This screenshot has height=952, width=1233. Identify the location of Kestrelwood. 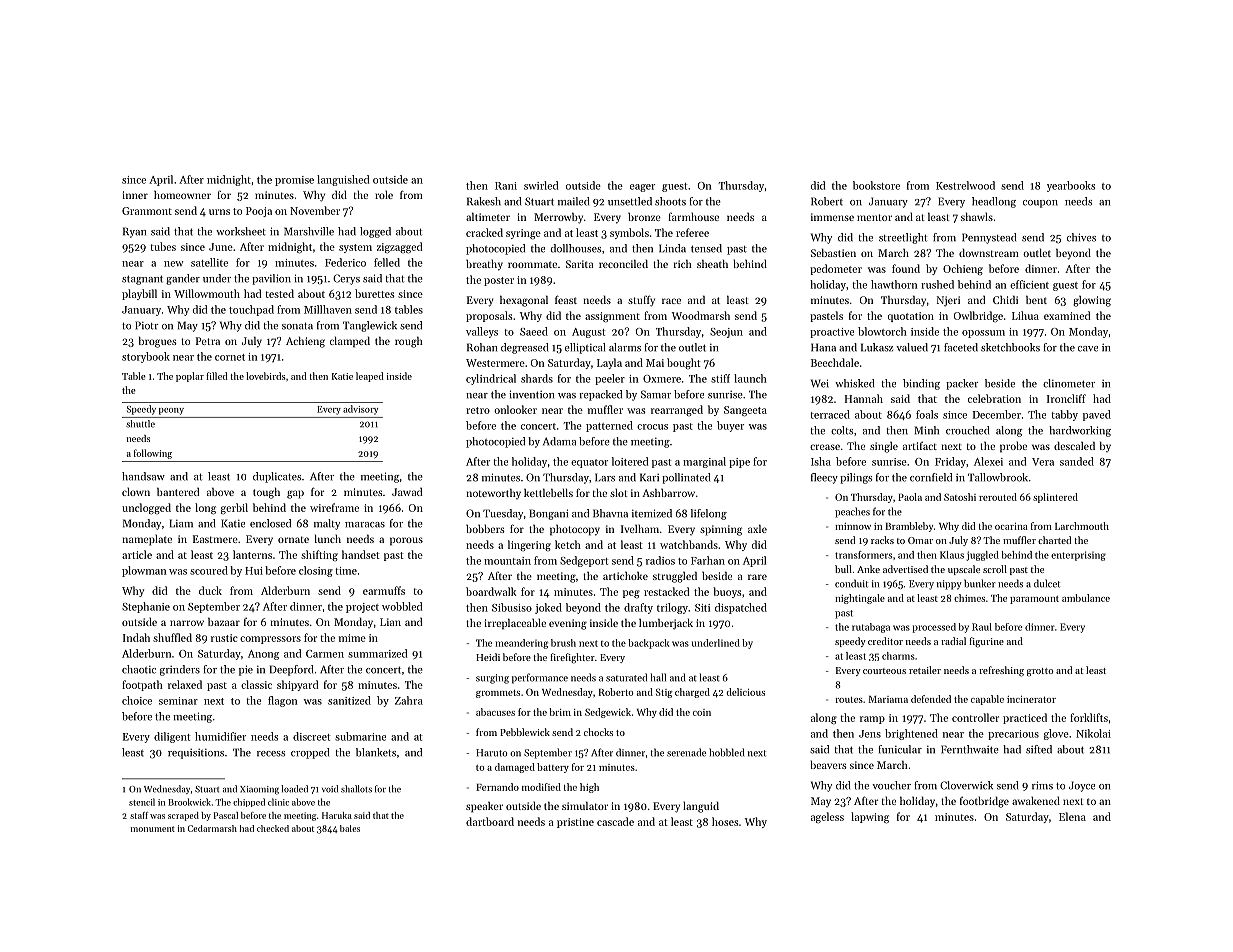
(965, 185).
